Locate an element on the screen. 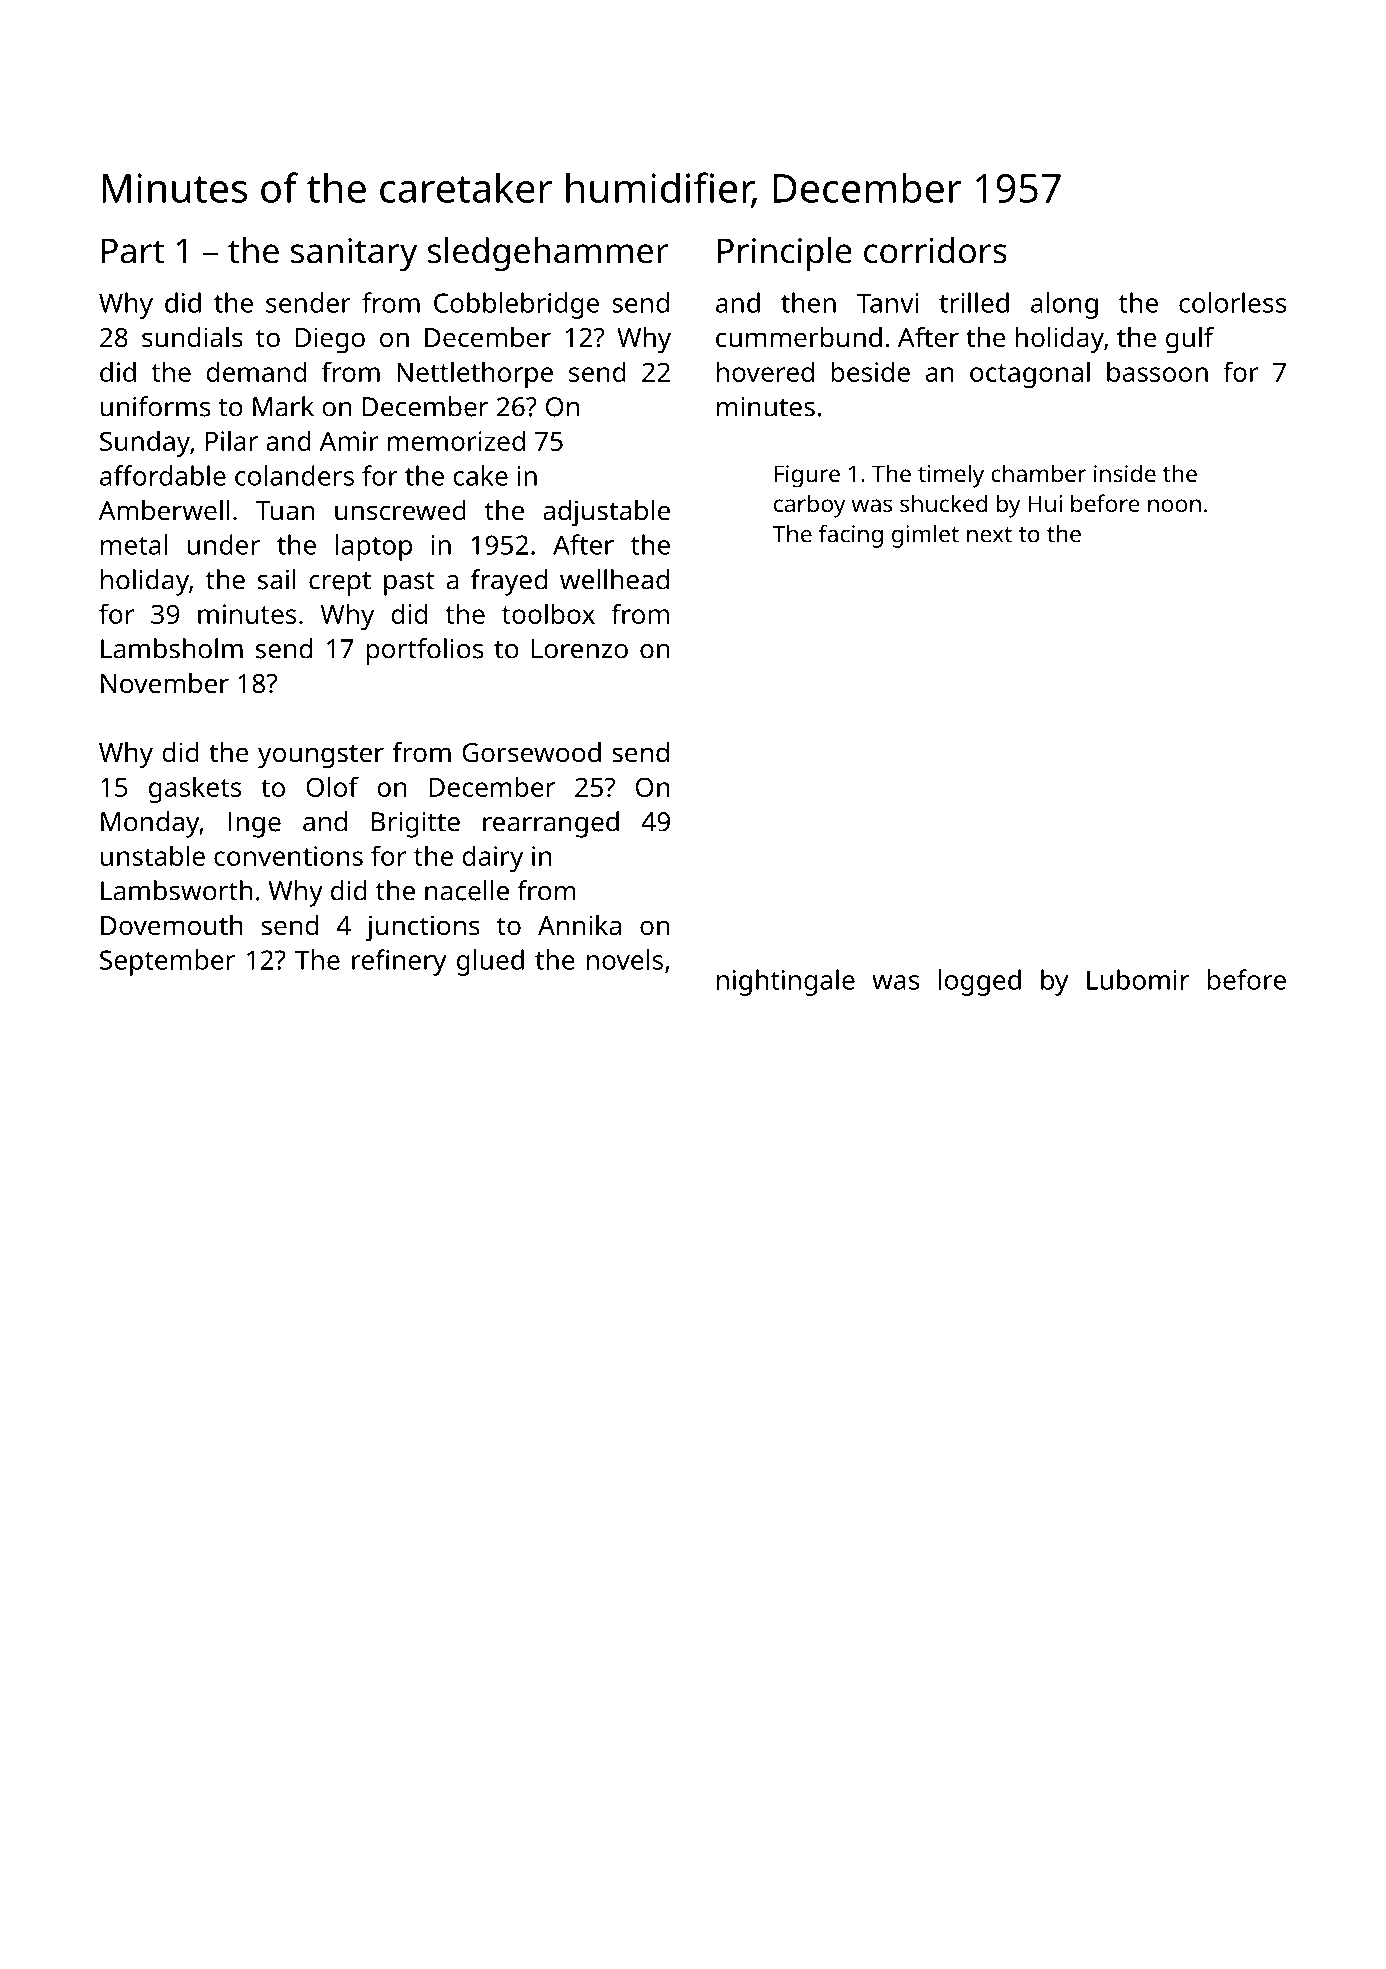 This screenshot has width=1386, height=1969. Tuan is located at coordinates (285, 510).
